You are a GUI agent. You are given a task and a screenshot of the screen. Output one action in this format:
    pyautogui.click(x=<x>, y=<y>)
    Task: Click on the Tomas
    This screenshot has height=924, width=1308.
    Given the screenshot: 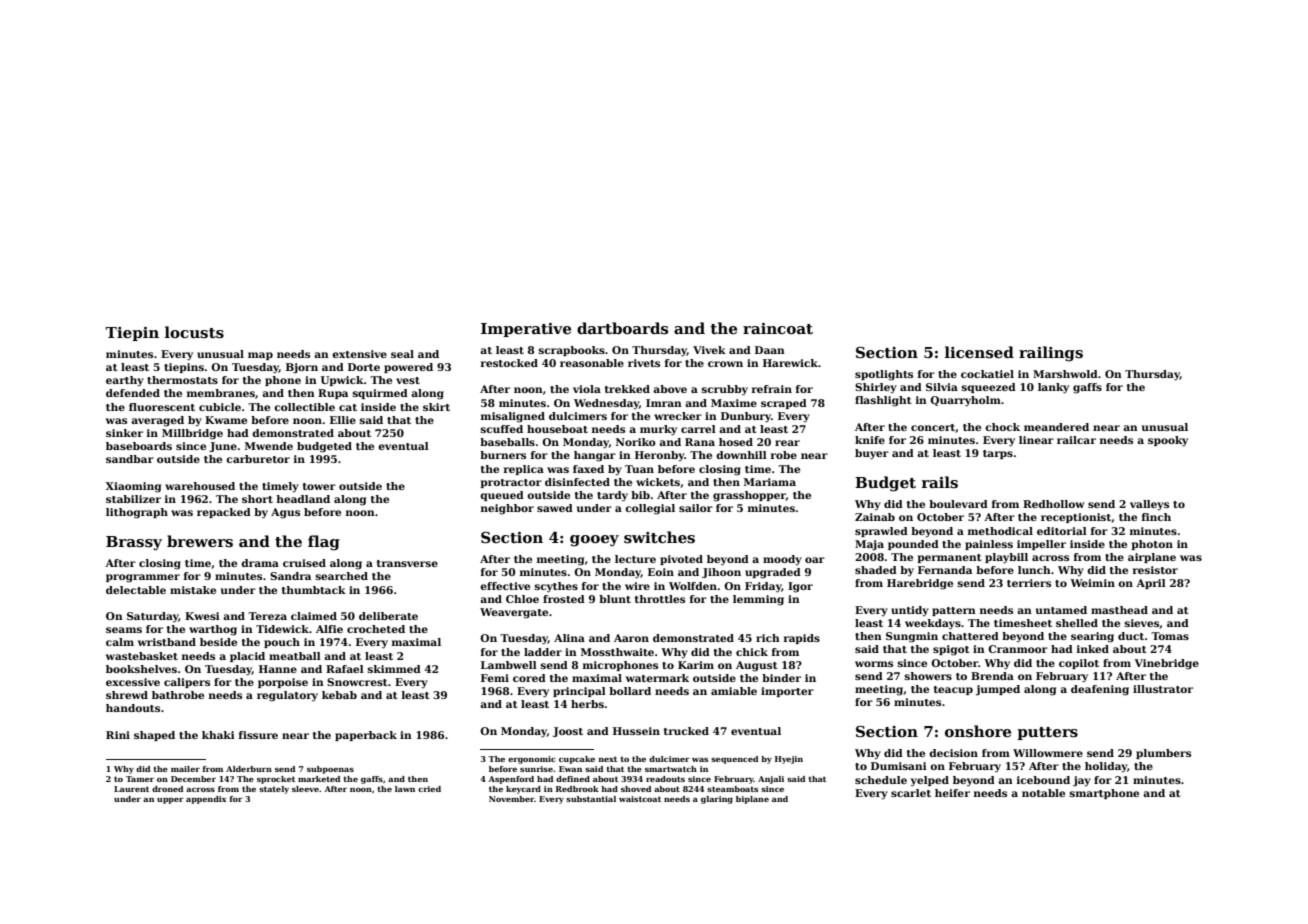 What is the action you would take?
    pyautogui.click(x=1170, y=636)
